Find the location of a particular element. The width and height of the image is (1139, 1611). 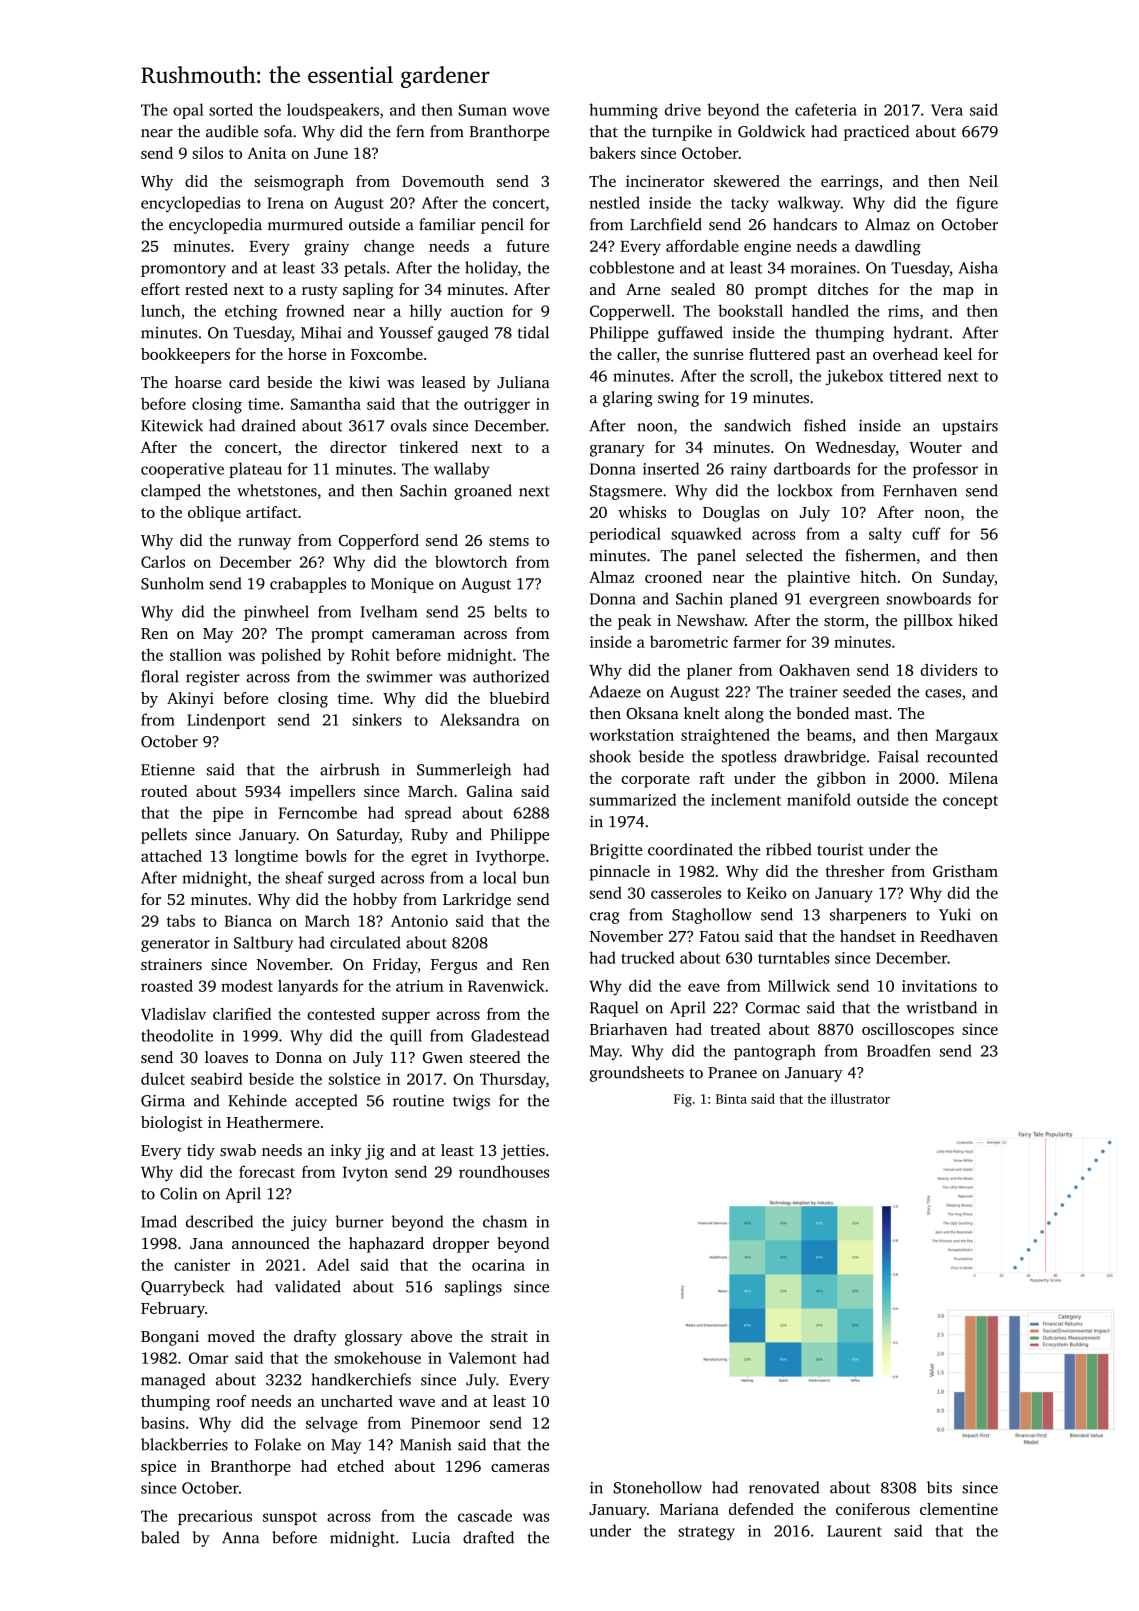

handkerchiefs is located at coordinates (361, 1379).
